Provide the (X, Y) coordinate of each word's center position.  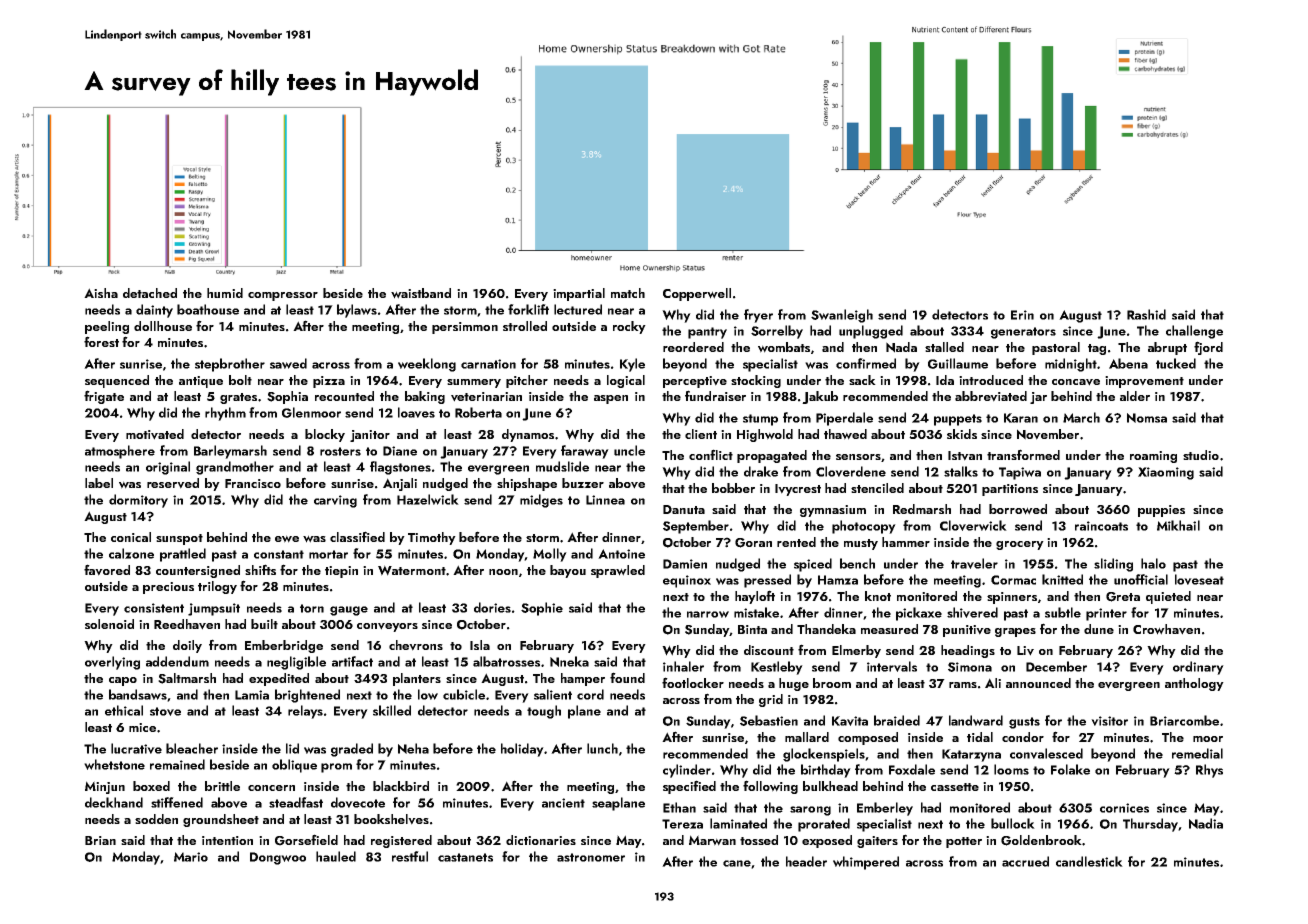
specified (689, 787)
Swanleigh (842, 316)
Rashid (1146, 314)
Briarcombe (1184, 720)
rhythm (225, 414)
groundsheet (221, 820)
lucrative (136, 748)
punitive (967, 631)
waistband (421, 293)
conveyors (387, 627)
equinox (687, 581)
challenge (1194, 332)
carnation (488, 364)
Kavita (850, 721)
